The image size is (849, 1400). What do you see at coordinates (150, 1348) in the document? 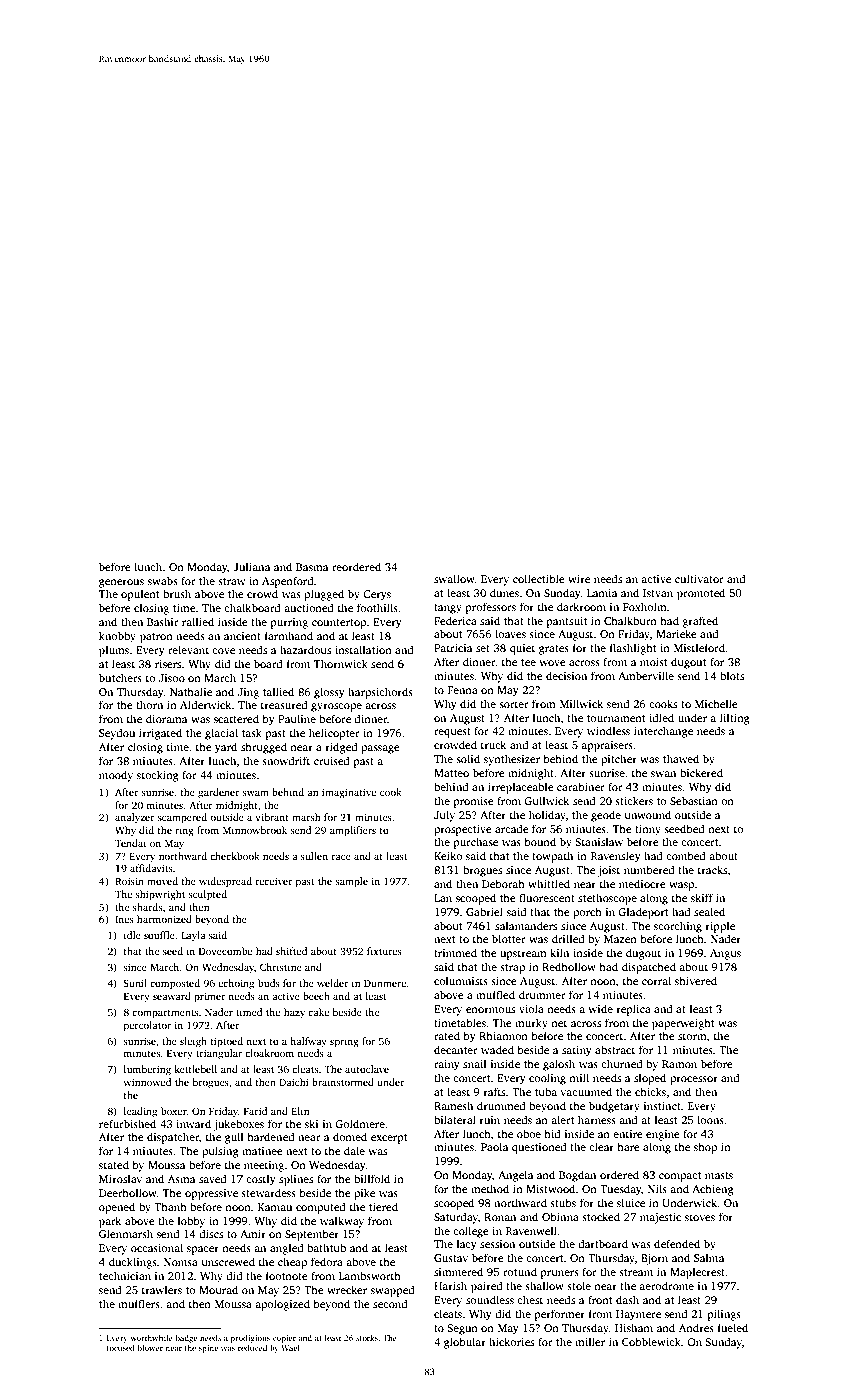
I see `blower` at bounding box center [150, 1348].
